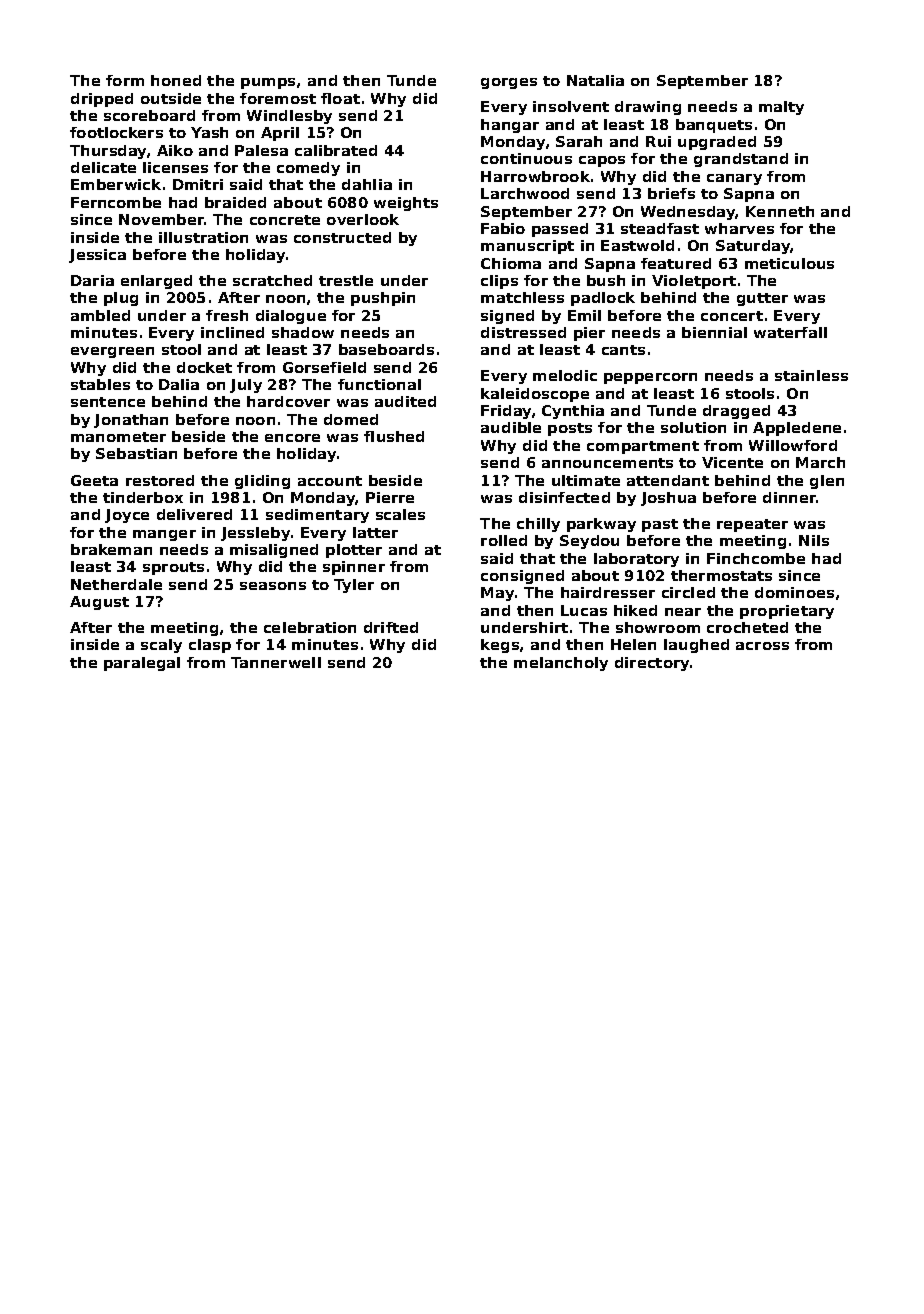 The image size is (924, 1314). What do you see at coordinates (367, 184) in the image?
I see `dahlia` at bounding box center [367, 184].
